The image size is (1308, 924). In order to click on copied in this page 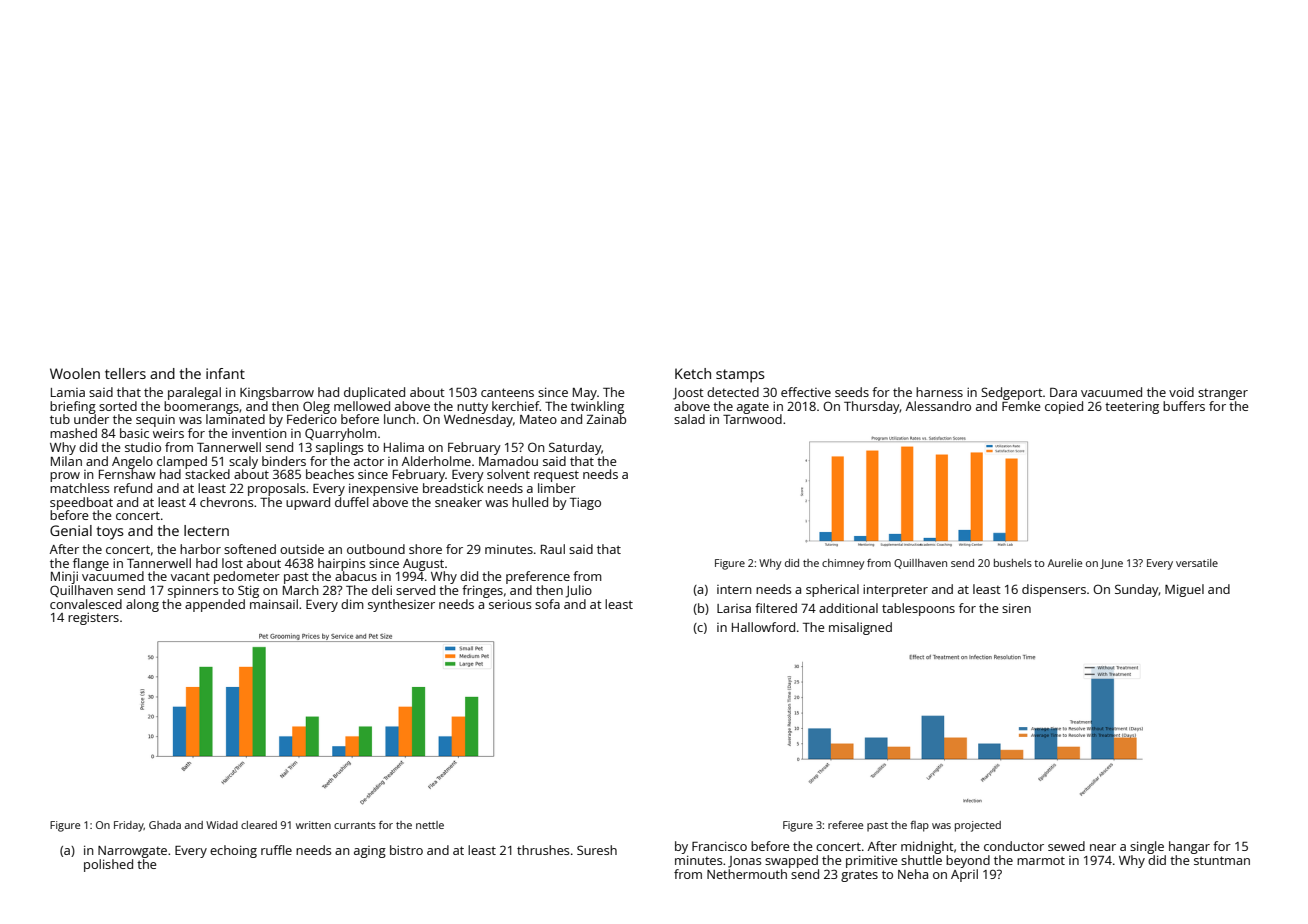, I will do `click(1064, 407)`.
